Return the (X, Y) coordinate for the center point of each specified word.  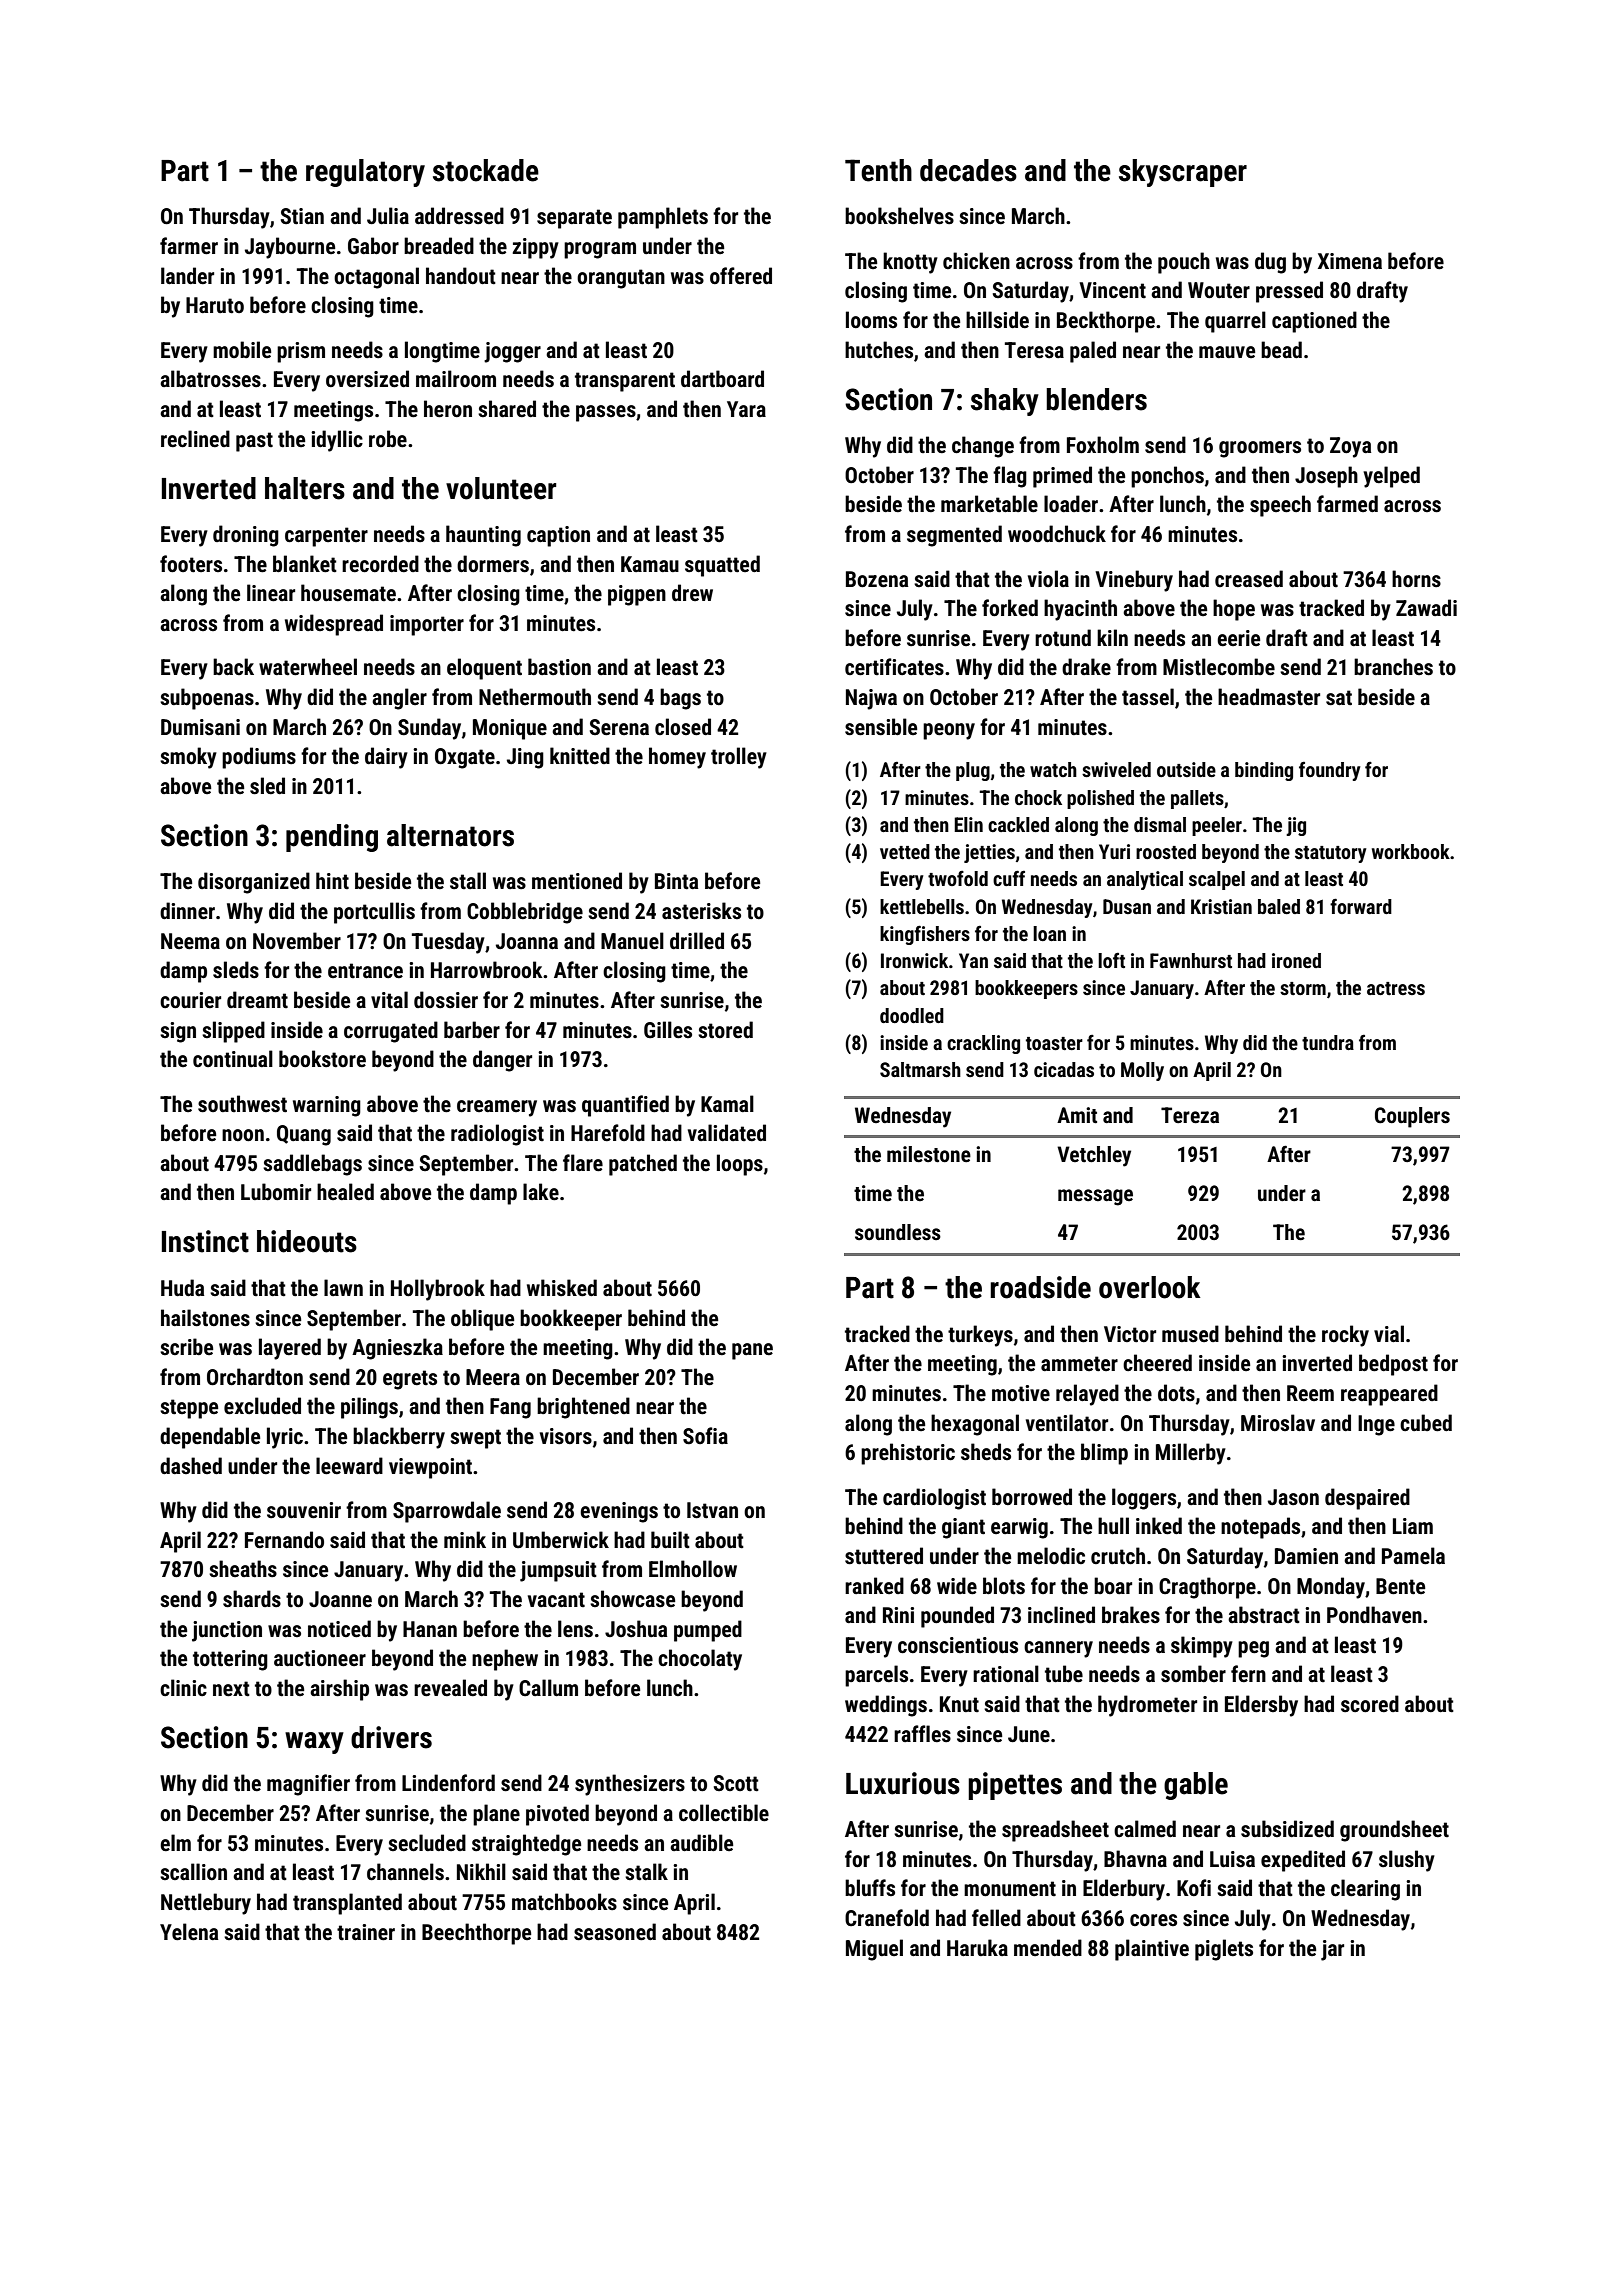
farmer (189, 246)
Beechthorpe (476, 1934)
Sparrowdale (447, 1512)
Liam (1413, 1526)
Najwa (871, 699)
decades (968, 170)
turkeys (980, 1336)
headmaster (1269, 697)
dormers (493, 564)
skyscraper (1183, 173)
